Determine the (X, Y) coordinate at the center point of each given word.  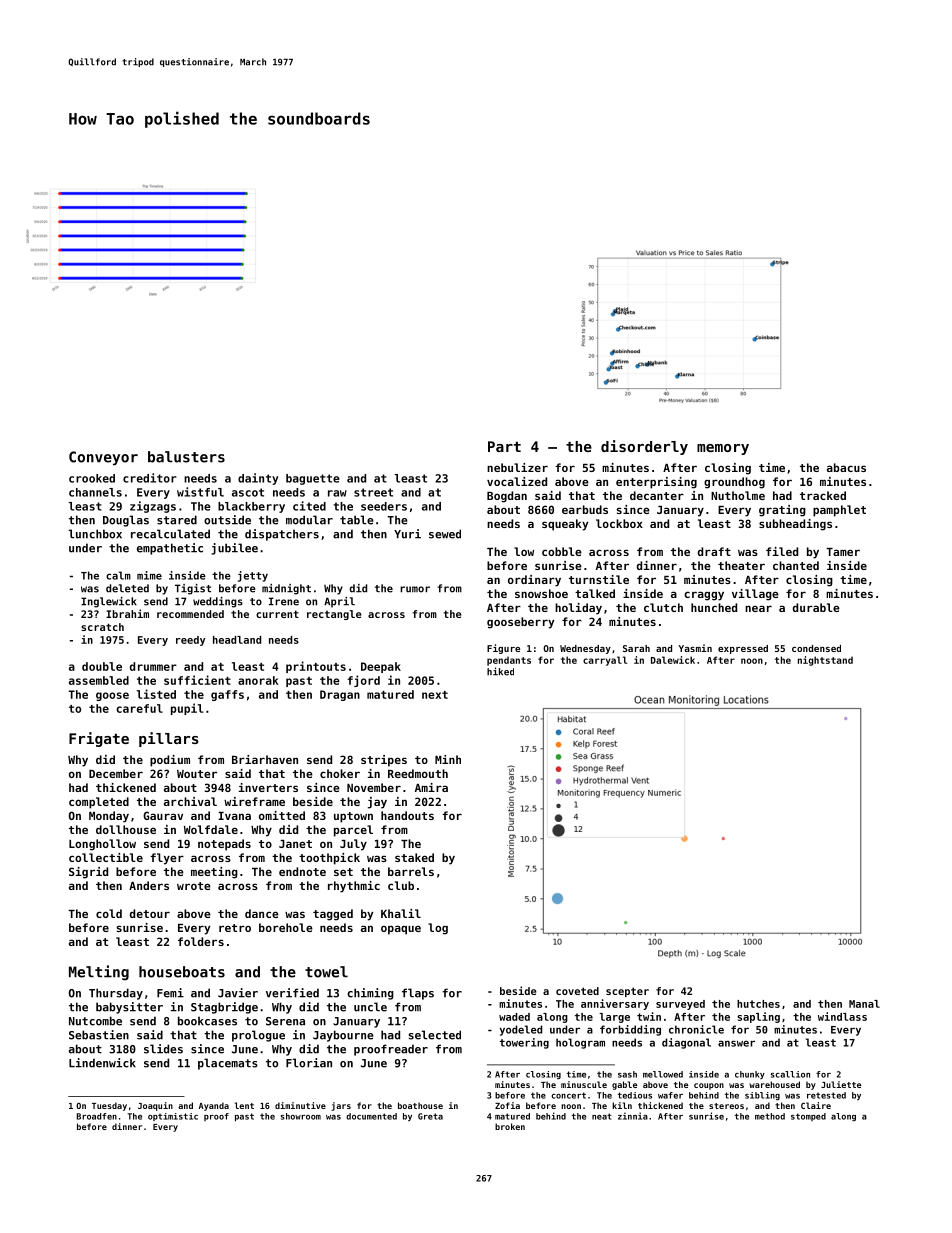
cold (109, 913)
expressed (743, 649)
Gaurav (163, 815)
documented (371, 1116)
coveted (577, 991)
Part (504, 446)
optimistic (173, 1117)
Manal (864, 1004)
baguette (313, 479)
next (435, 695)
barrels (411, 871)
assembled (99, 680)
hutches (758, 1004)
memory (723, 449)
